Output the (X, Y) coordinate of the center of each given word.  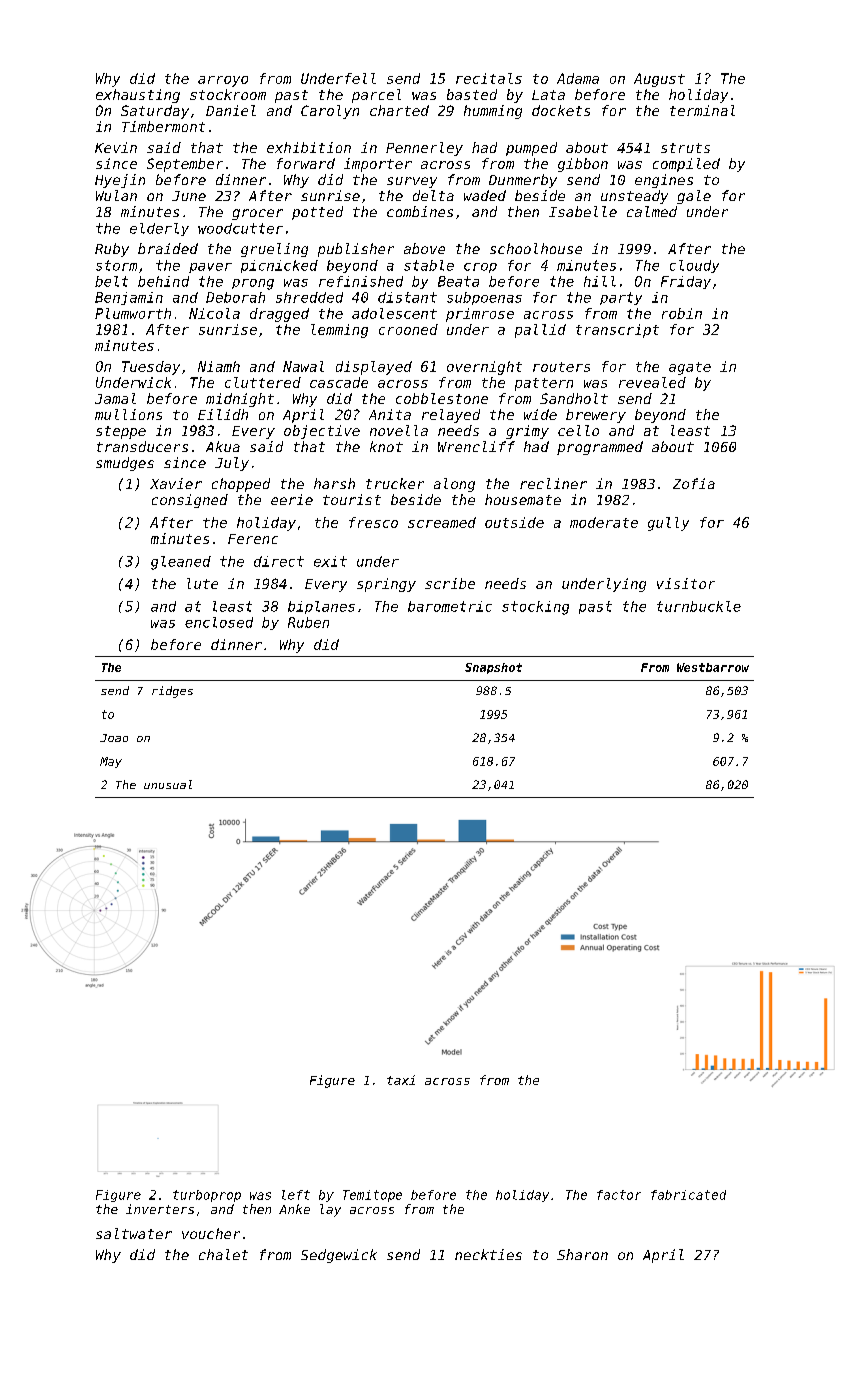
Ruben (308, 622)
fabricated (688, 1195)
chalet (223, 1254)
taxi (401, 1080)
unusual (168, 784)
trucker (395, 483)
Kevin (116, 147)
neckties (488, 1254)
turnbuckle (699, 606)
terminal (702, 110)
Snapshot (493, 668)
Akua (223, 446)
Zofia (694, 483)
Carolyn (330, 112)
